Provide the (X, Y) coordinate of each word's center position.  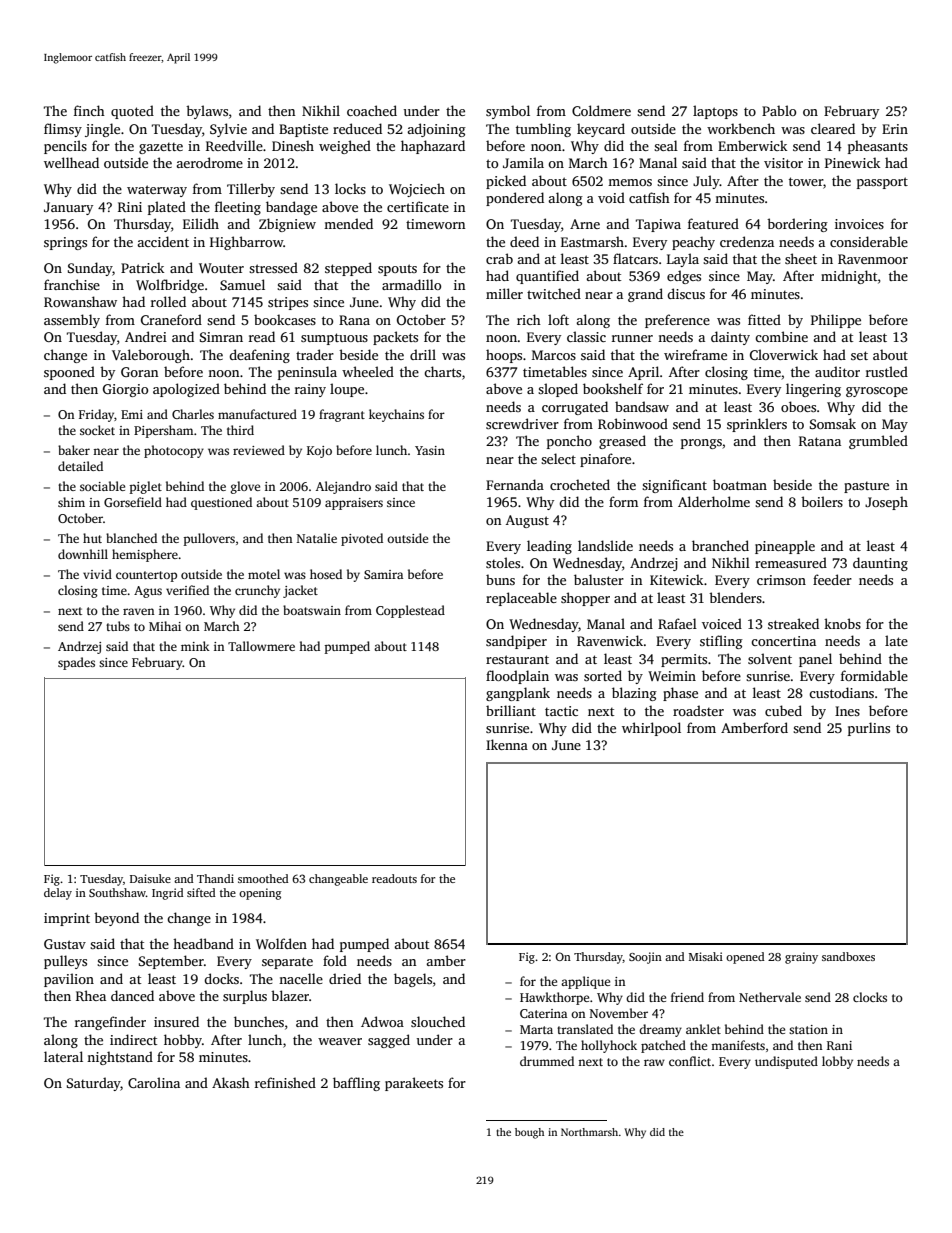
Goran (139, 372)
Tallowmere (261, 646)
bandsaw (642, 406)
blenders (735, 597)
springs (65, 243)
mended (348, 223)
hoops (504, 356)
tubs (118, 626)
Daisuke (150, 878)
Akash (231, 1082)
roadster (698, 710)
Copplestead (410, 611)
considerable (869, 241)
